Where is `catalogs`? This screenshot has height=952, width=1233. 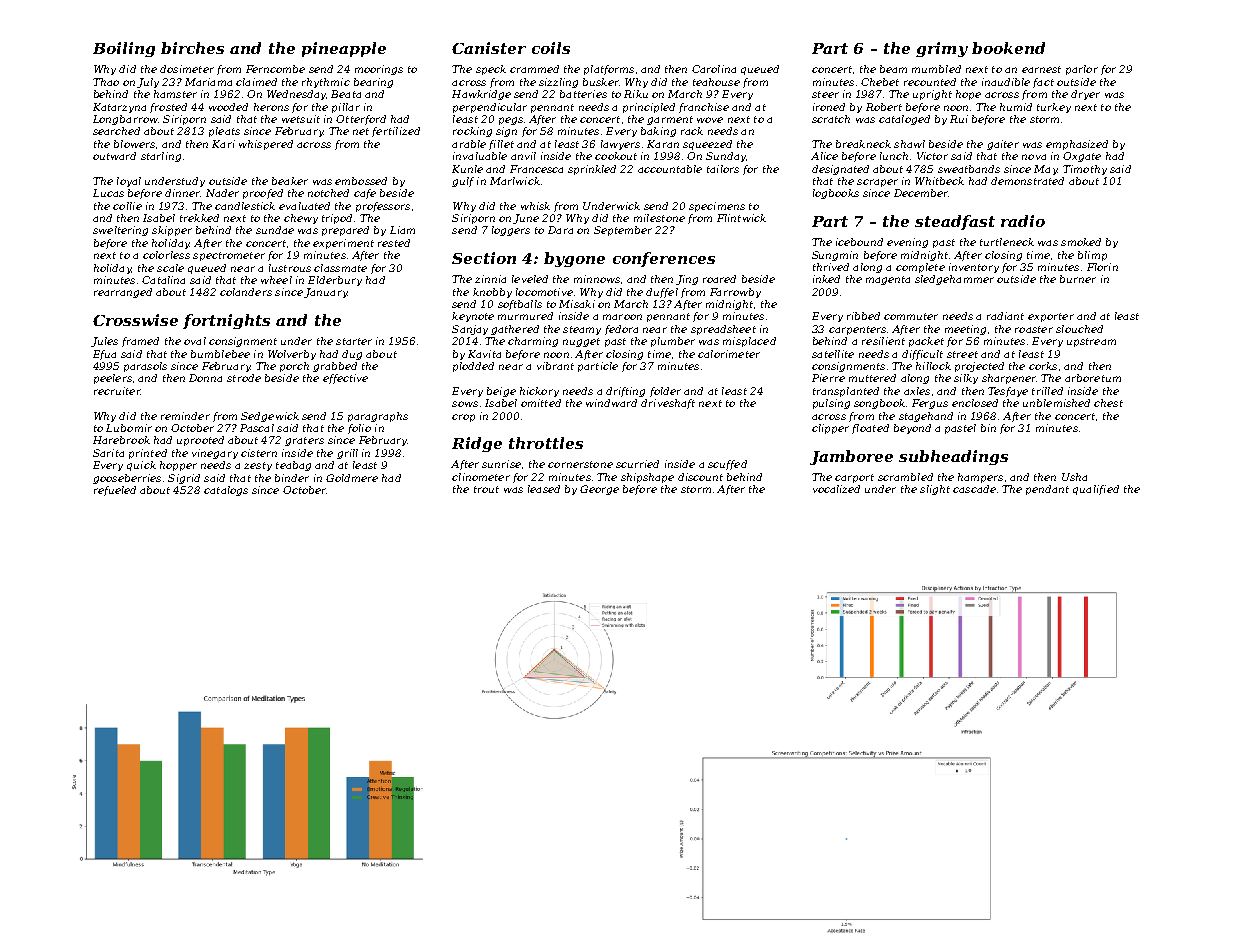
catalogs is located at coordinates (226, 491).
